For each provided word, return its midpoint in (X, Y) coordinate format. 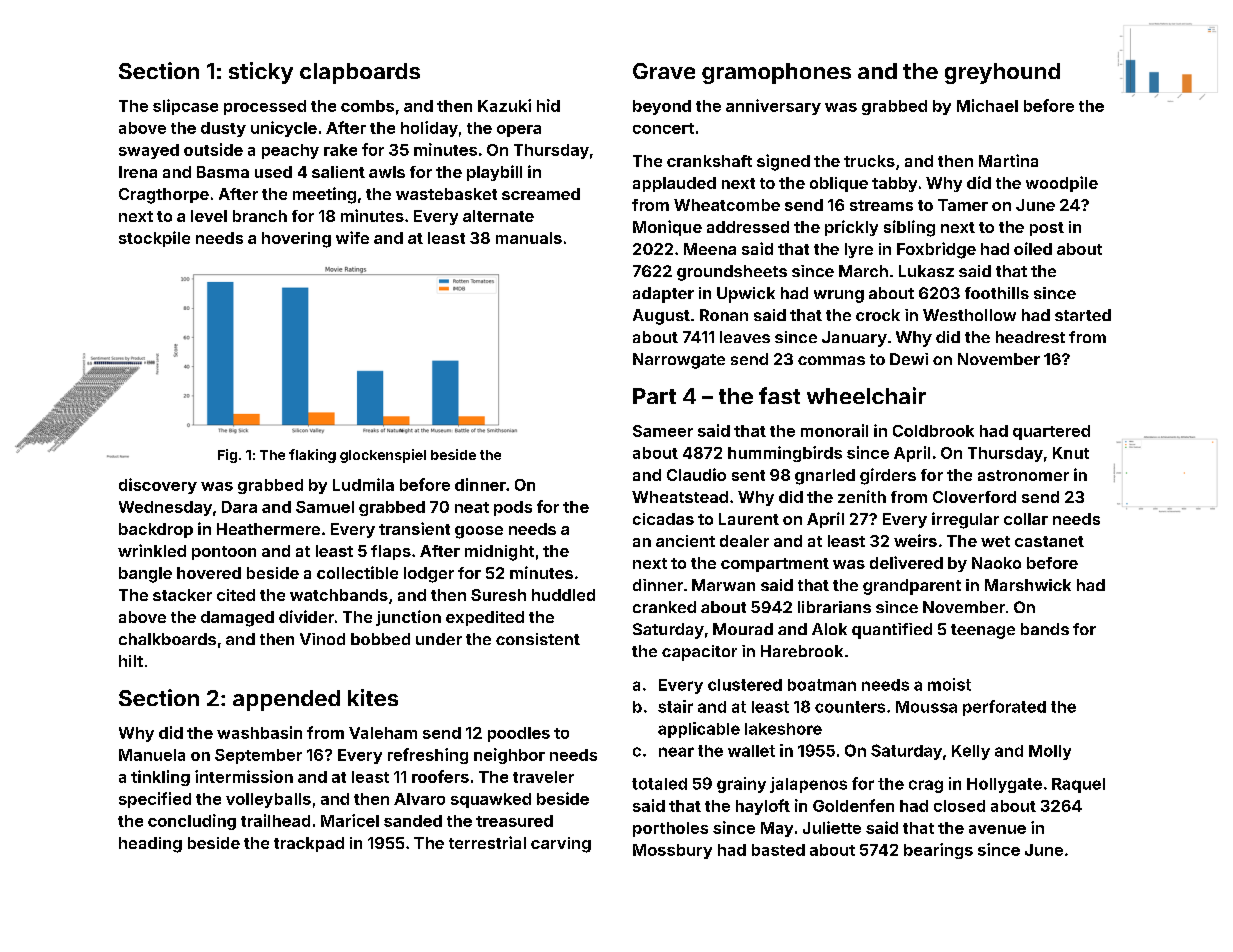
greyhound (1002, 73)
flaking (312, 456)
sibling (909, 228)
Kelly (971, 752)
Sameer (663, 431)
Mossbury (672, 851)
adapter (663, 295)
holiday (429, 129)
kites (373, 697)
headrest (1030, 337)
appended (286, 700)
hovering (296, 240)
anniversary (773, 107)
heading (150, 845)
